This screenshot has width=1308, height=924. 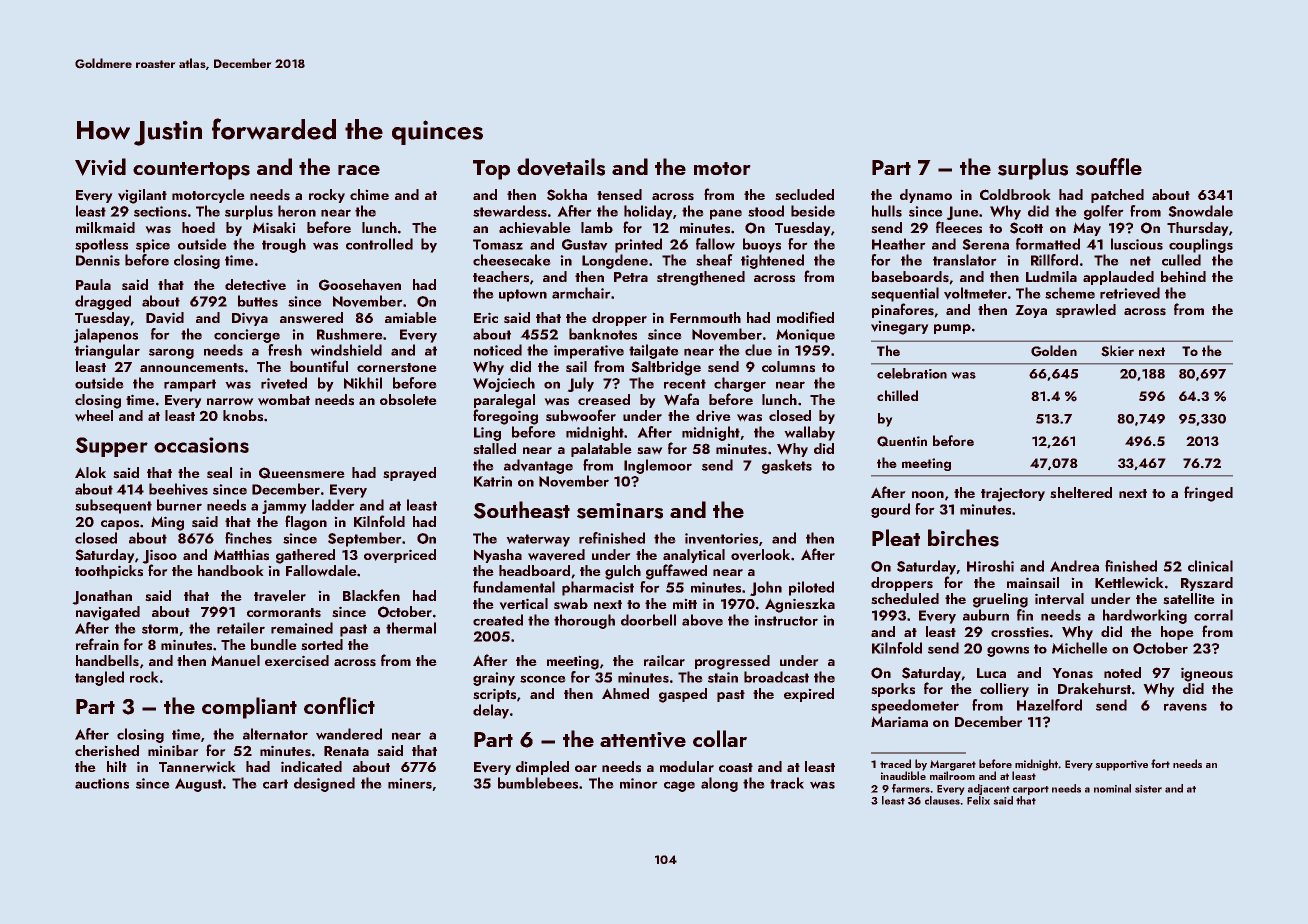 I want to click on celebration, so click(x=912, y=373).
